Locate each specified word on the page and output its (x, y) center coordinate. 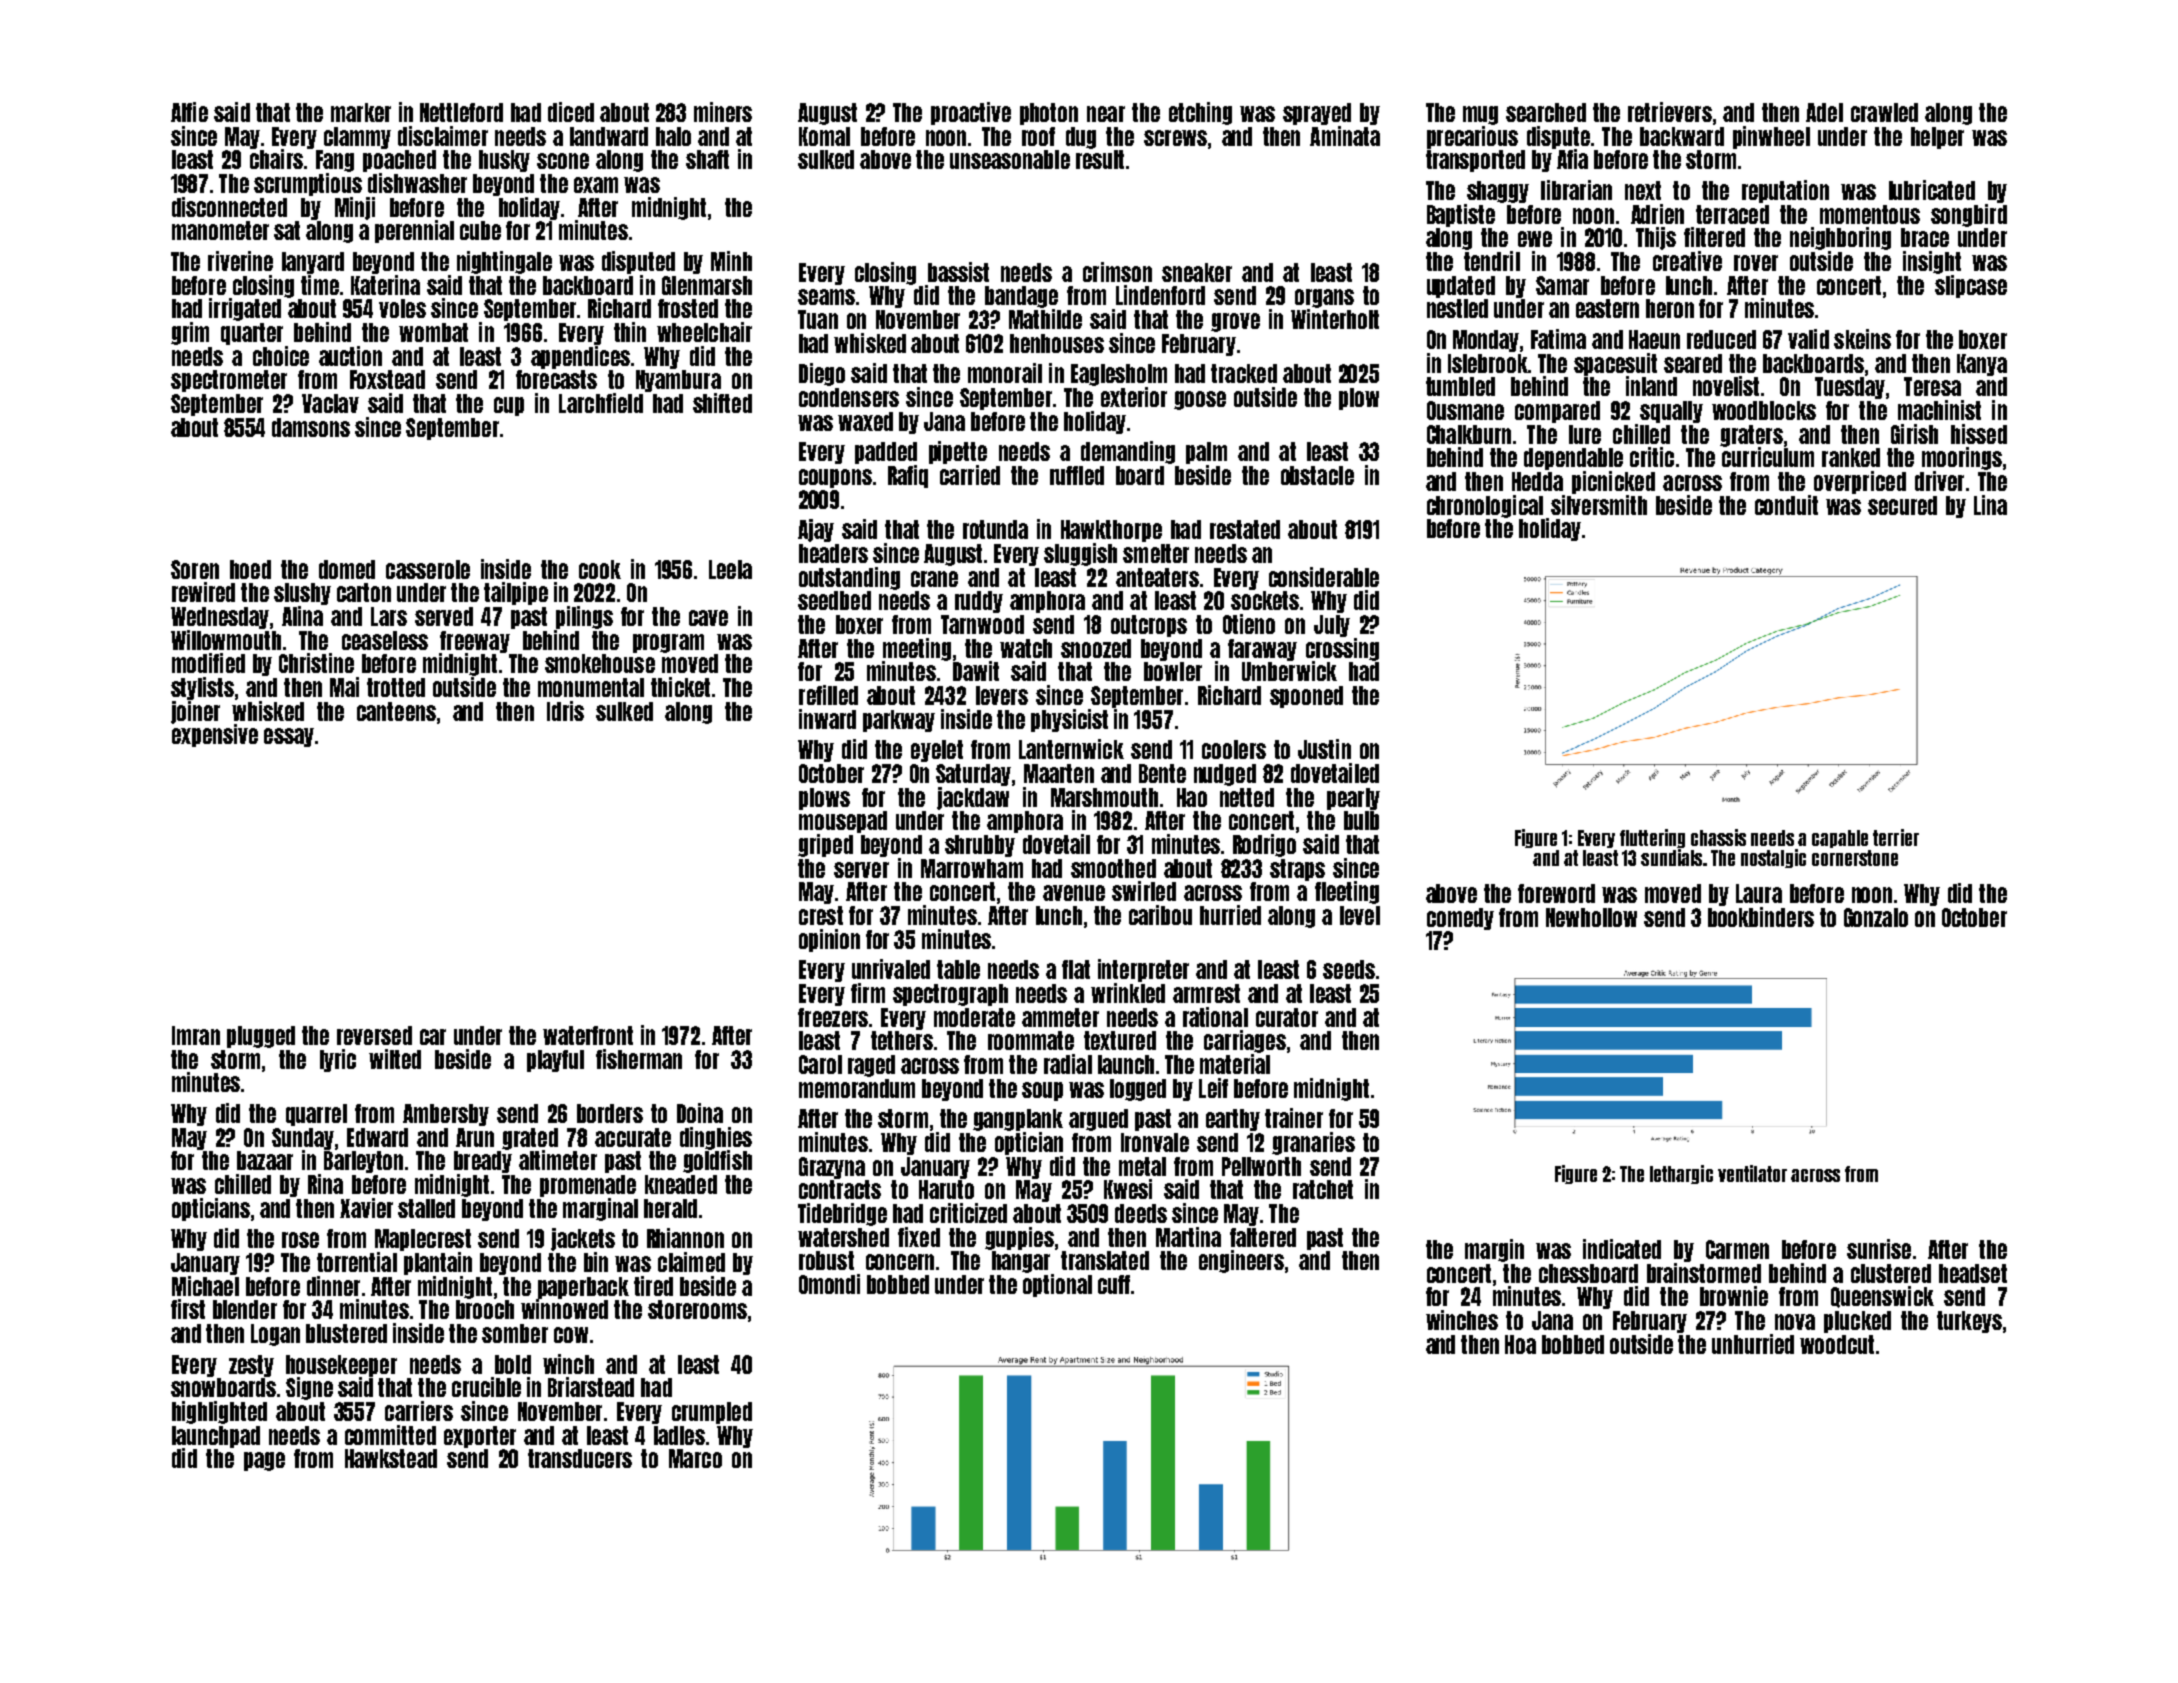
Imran (196, 1035)
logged (1138, 1090)
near (1106, 114)
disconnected (229, 207)
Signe (309, 1388)
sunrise (1879, 1249)
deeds (1141, 1213)
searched (1546, 112)
